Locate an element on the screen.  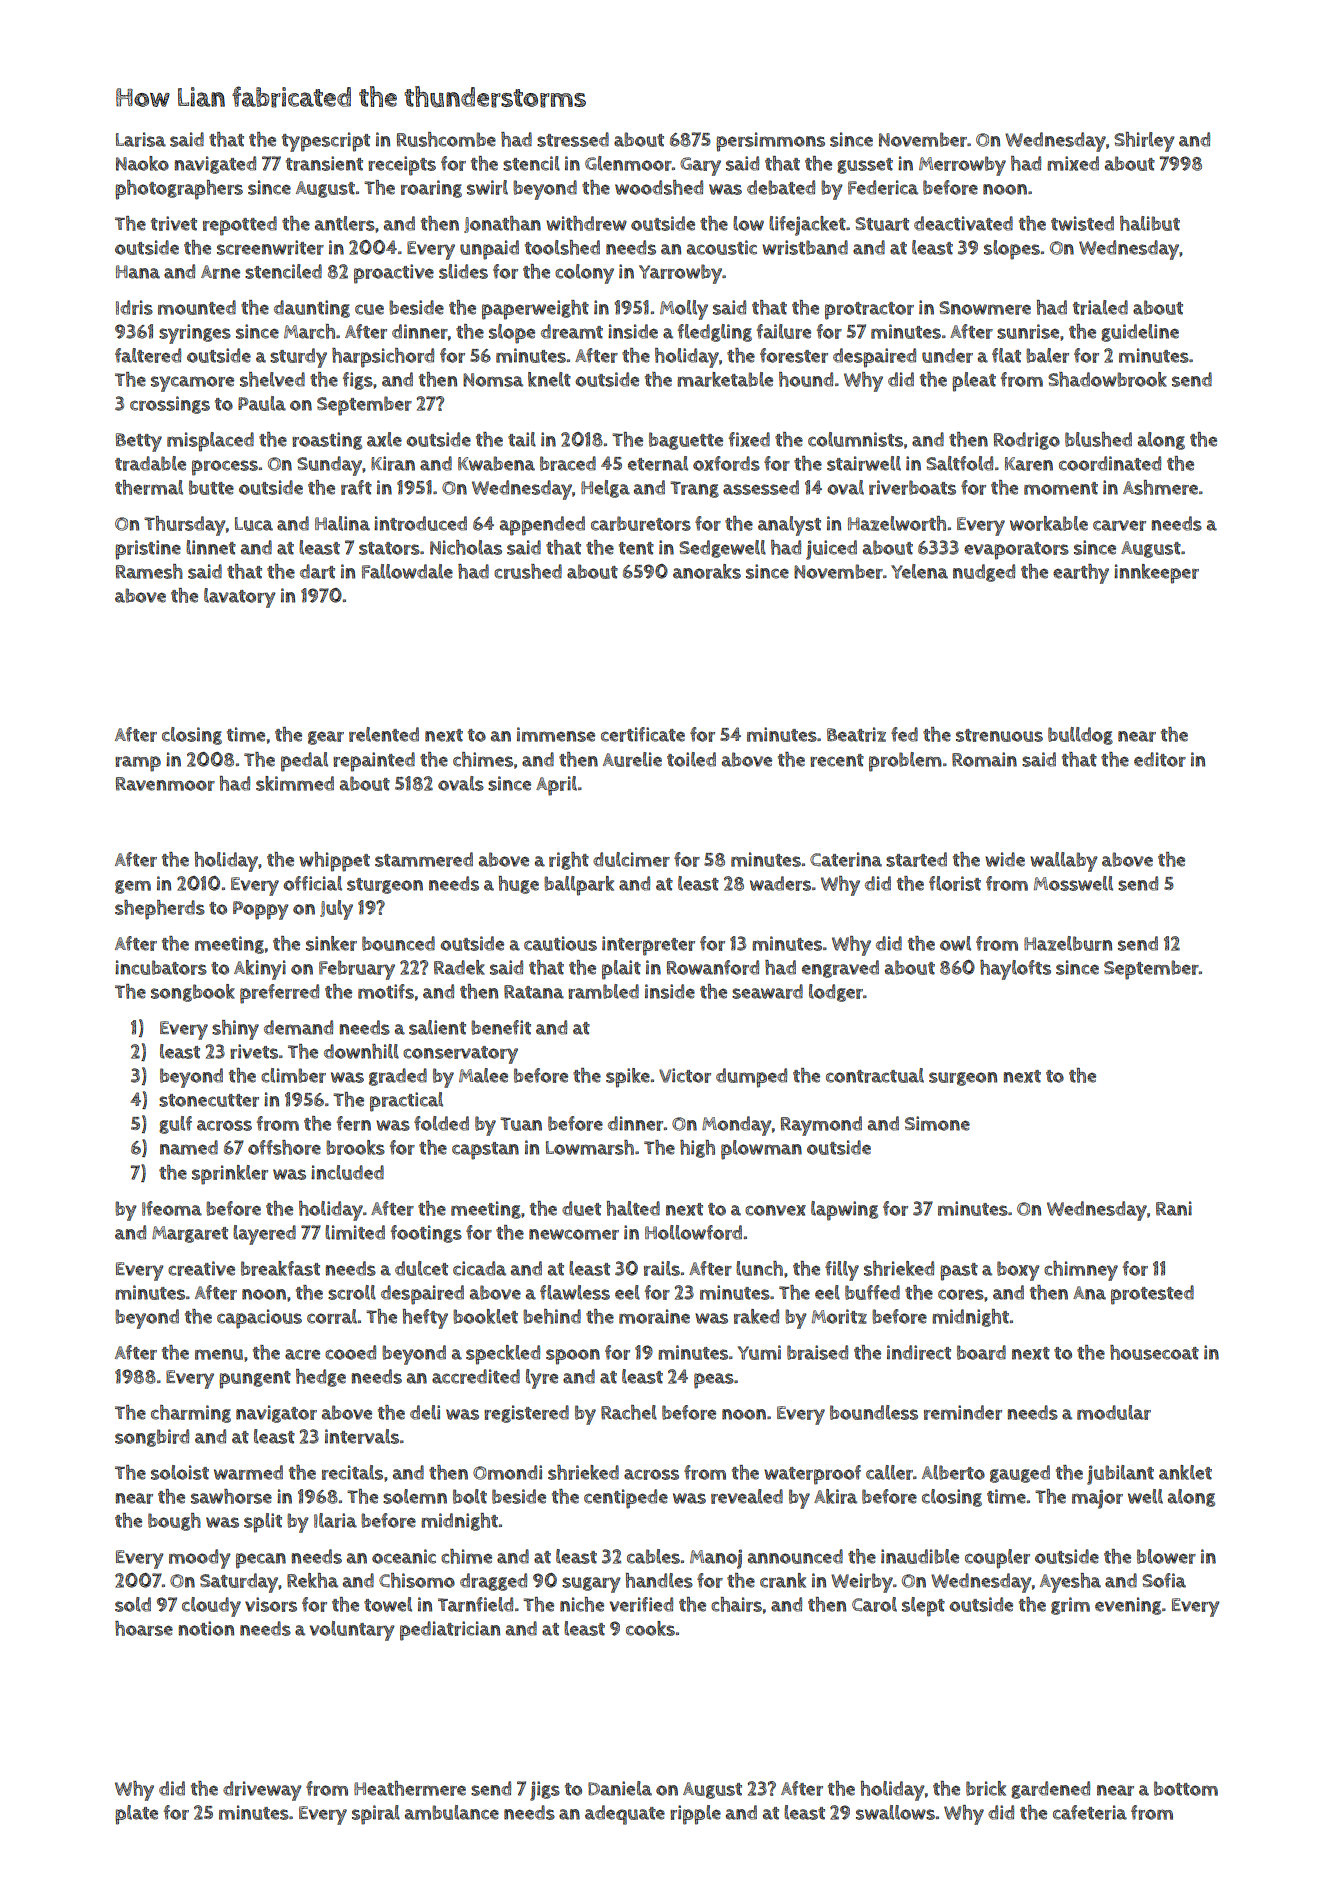
pedal is located at coordinates (304, 762).
